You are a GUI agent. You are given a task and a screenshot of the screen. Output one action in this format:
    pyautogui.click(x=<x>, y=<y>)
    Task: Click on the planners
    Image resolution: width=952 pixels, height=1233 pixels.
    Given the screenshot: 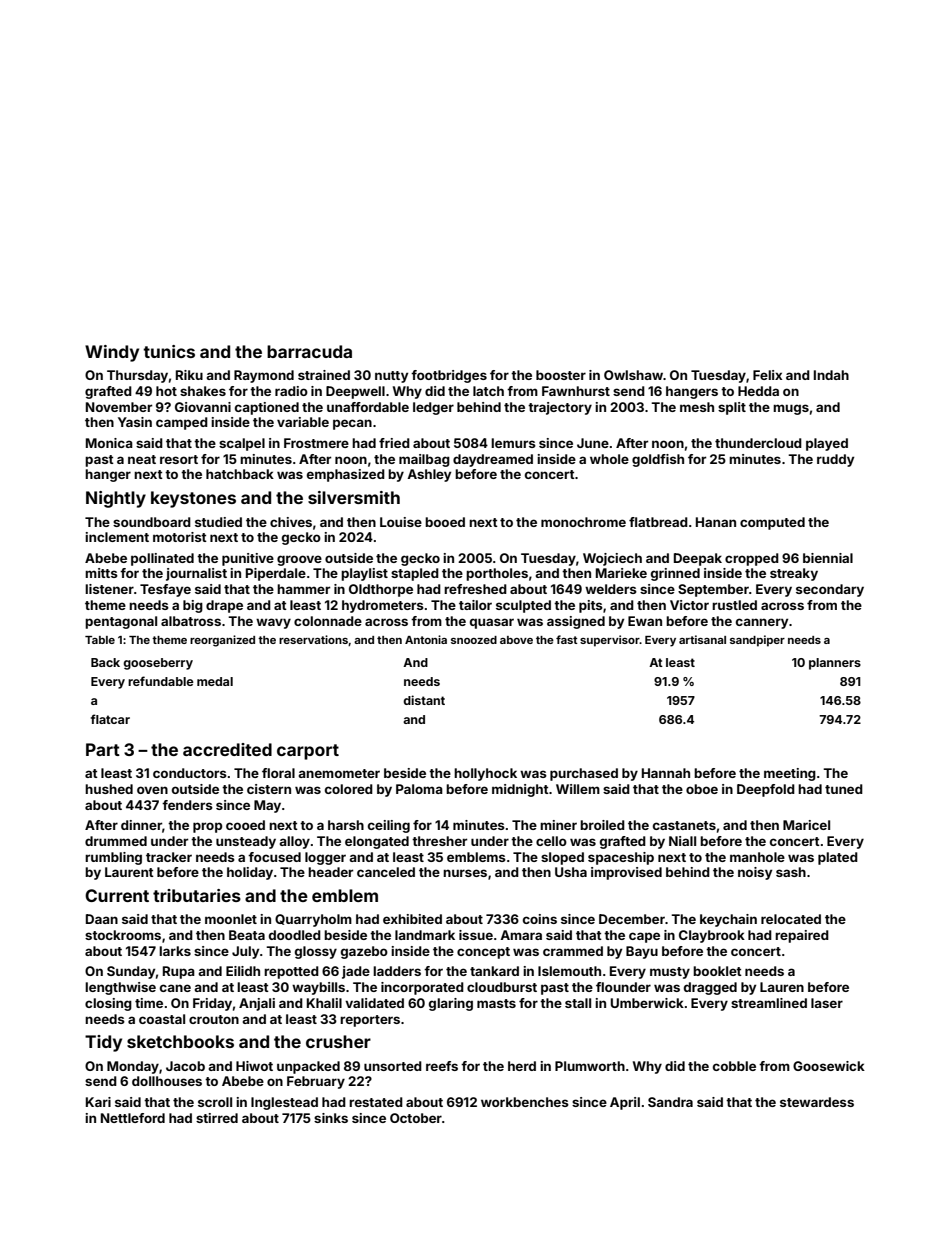 What is the action you would take?
    pyautogui.click(x=835, y=664)
